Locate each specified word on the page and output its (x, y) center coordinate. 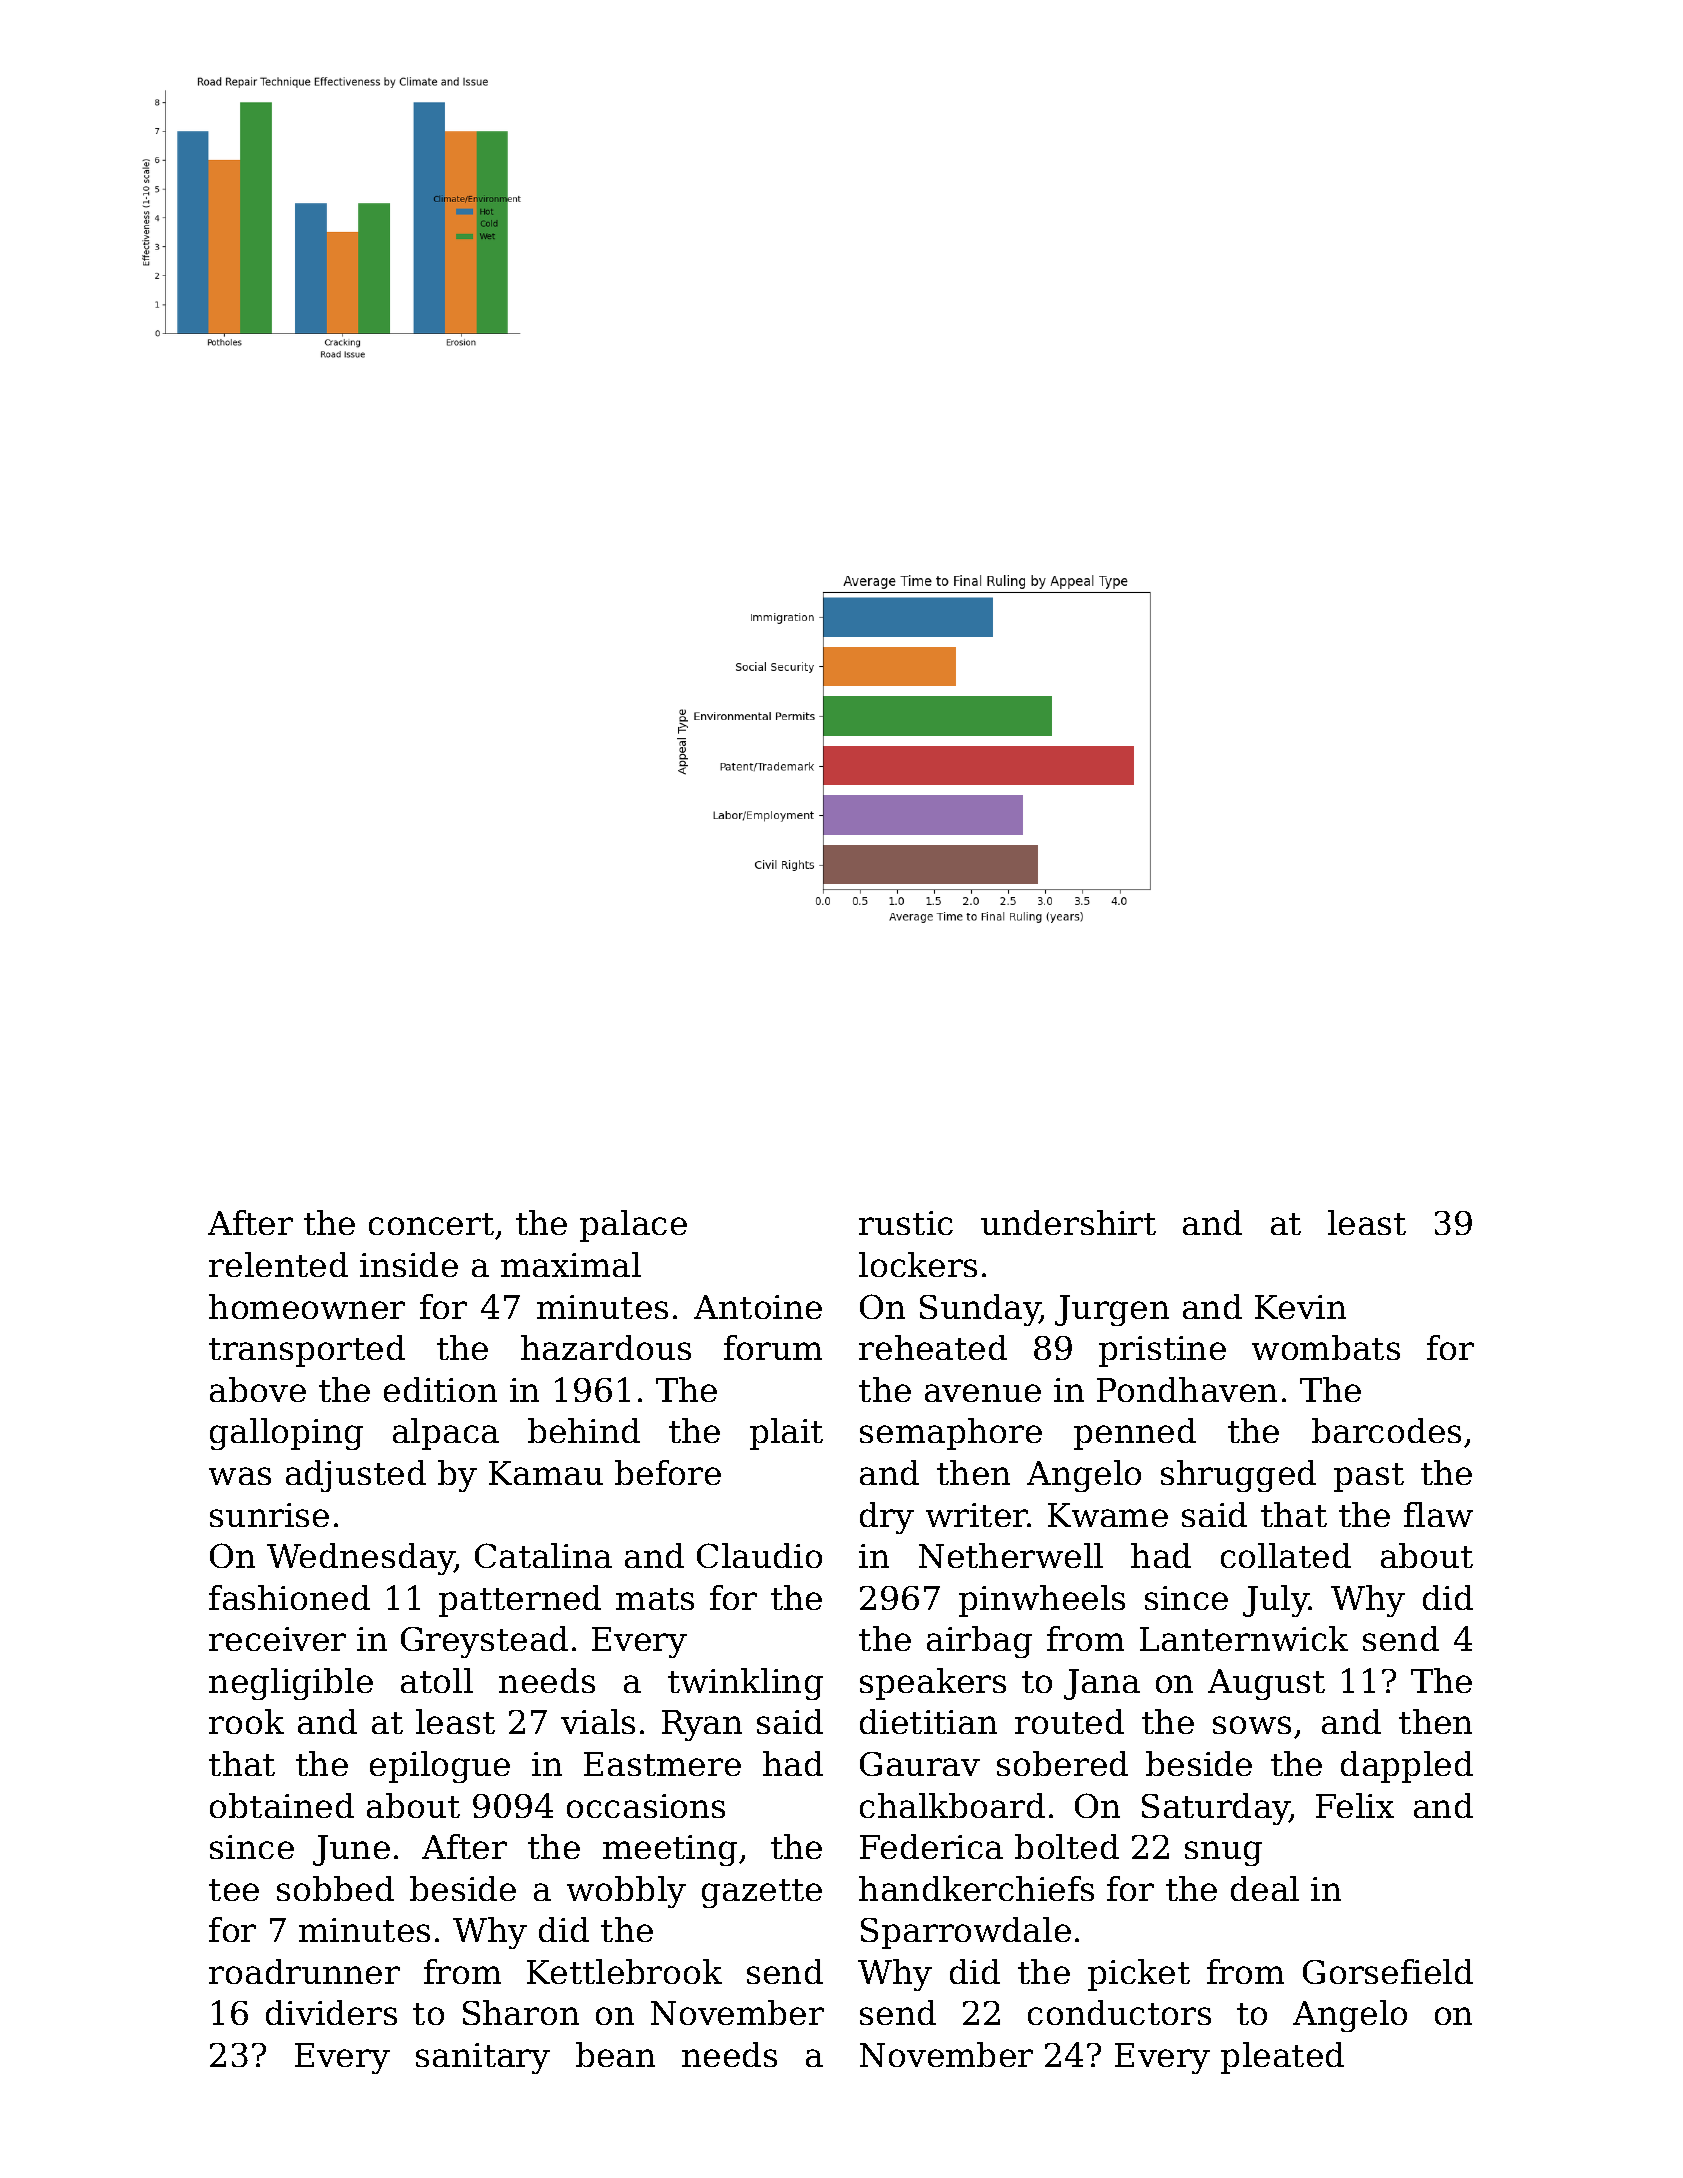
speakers (933, 1684)
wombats (1326, 1347)
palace (633, 1226)
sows (1252, 1725)
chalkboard (952, 1805)
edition (440, 1389)
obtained (282, 1805)
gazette (762, 1893)
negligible (291, 1684)
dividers (331, 2012)
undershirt (1068, 1222)
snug (1223, 1853)
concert (431, 1224)
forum (773, 1347)
